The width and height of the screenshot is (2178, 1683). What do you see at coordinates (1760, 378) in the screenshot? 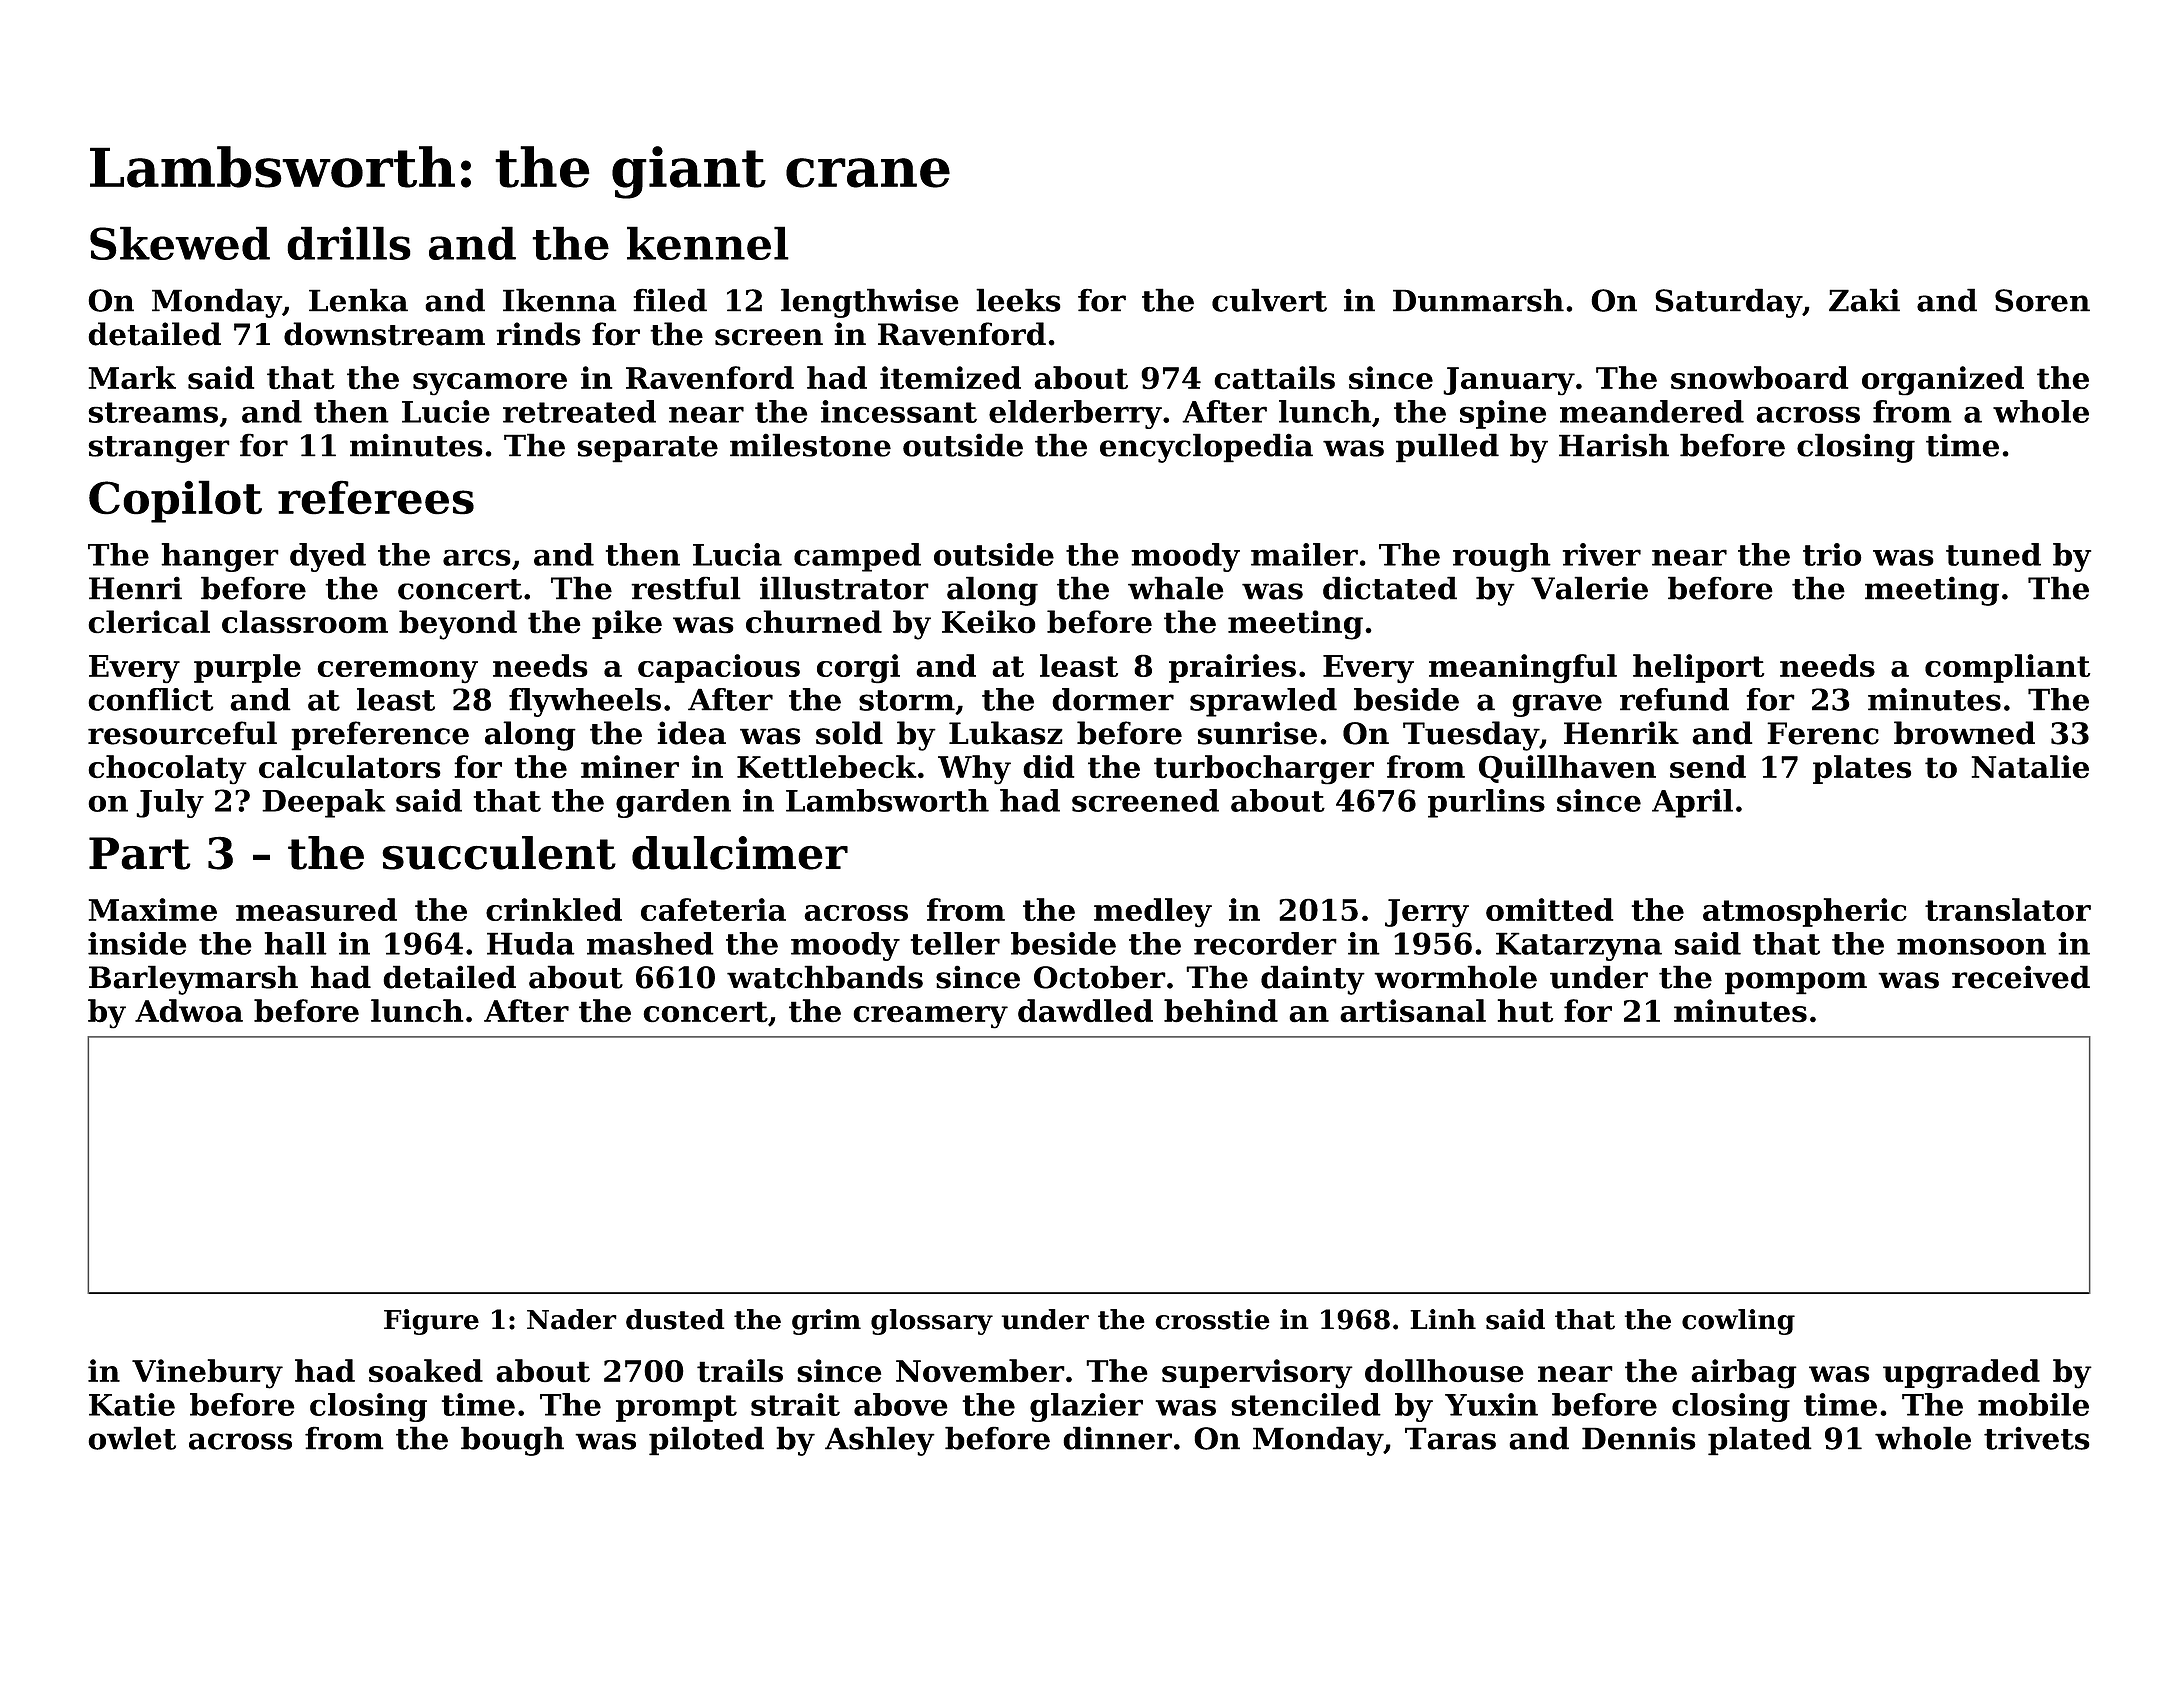
I see `snowboard` at bounding box center [1760, 378].
